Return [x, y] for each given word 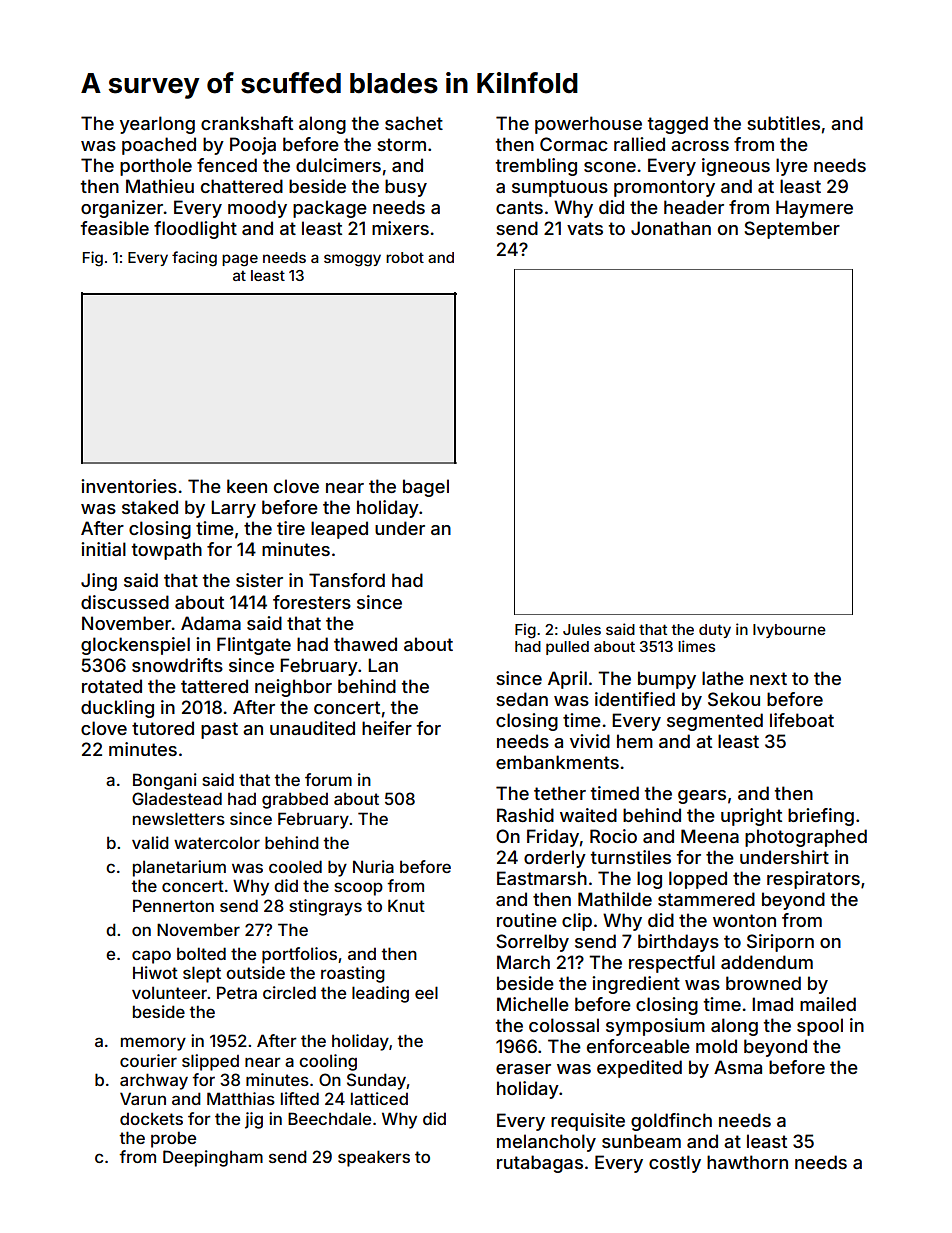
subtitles [783, 123]
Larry [233, 509]
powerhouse [588, 125]
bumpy [667, 680]
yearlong [157, 125]
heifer [387, 728]
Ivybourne [789, 631]
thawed [365, 644]
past [219, 730]
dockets [151, 1118]
